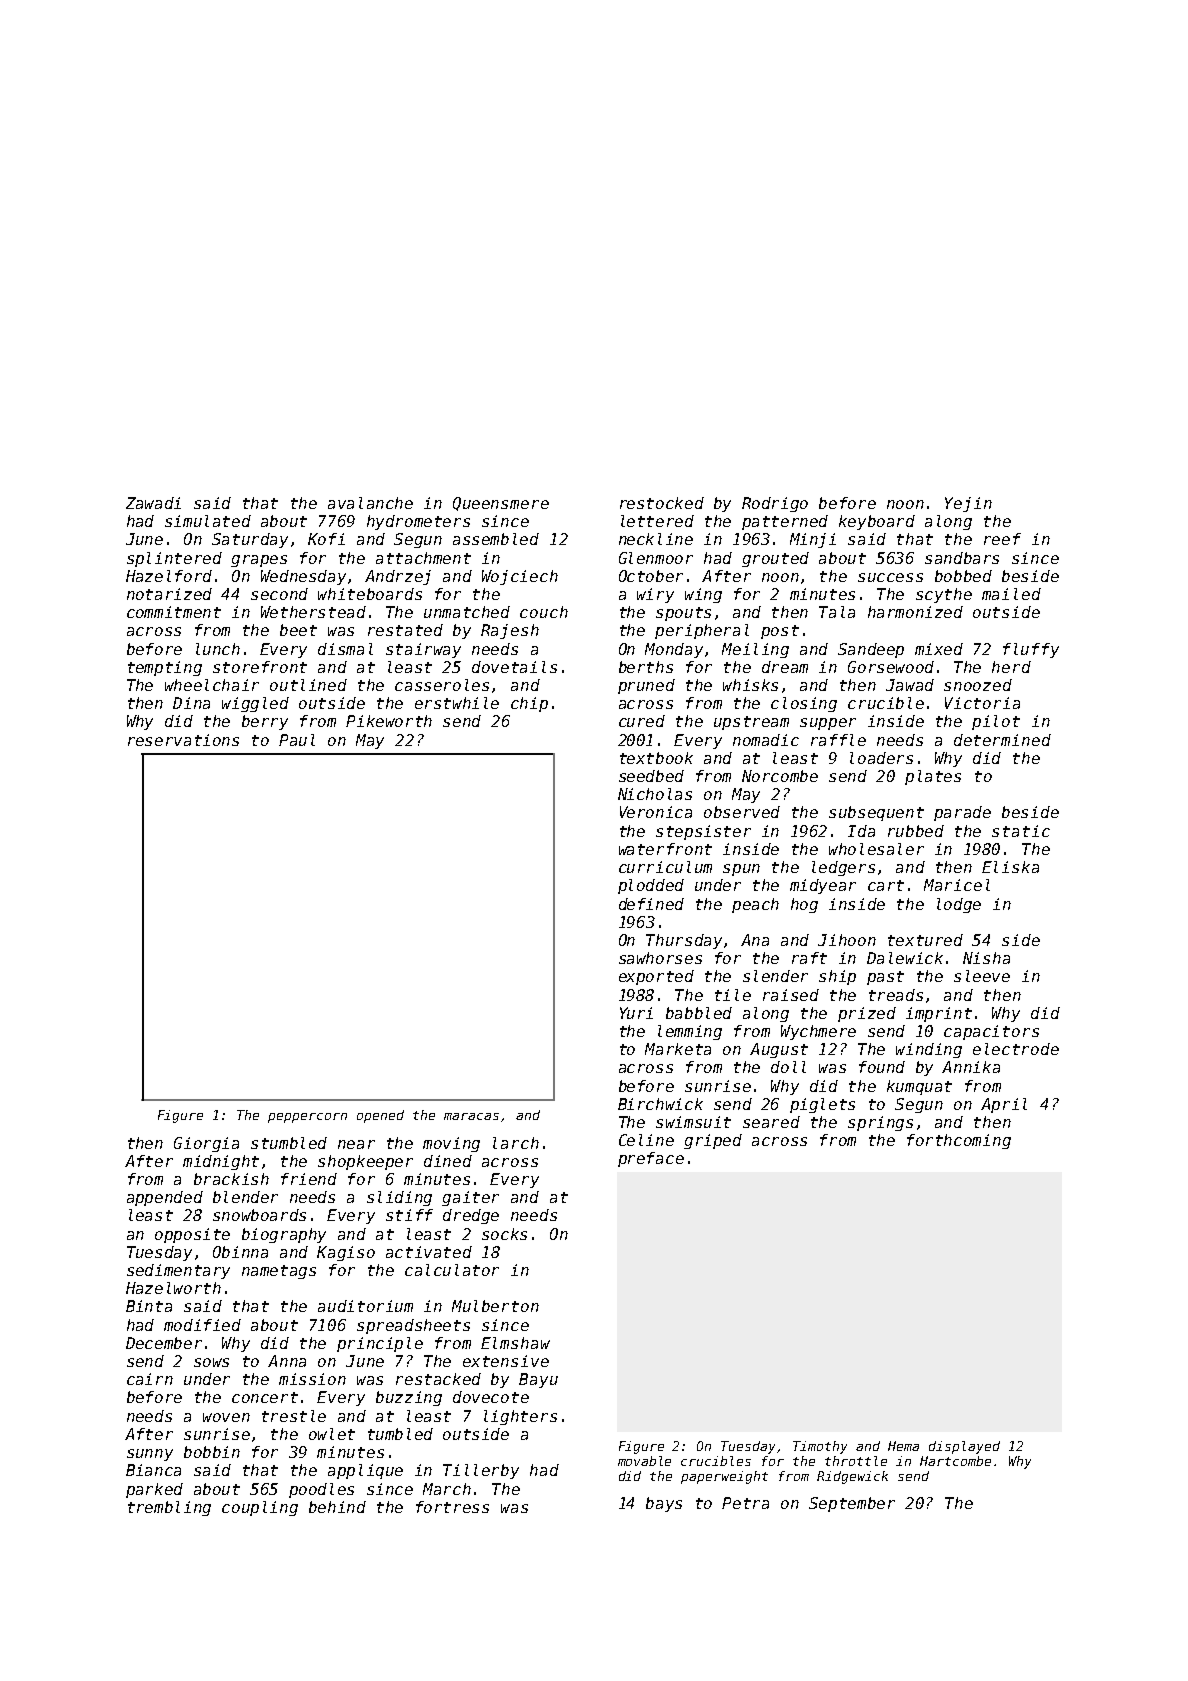 This screenshot has width=1188, height=1681. Describe the element at coordinates (297, 740) in the screenshot. I see `Paul` at that location.
